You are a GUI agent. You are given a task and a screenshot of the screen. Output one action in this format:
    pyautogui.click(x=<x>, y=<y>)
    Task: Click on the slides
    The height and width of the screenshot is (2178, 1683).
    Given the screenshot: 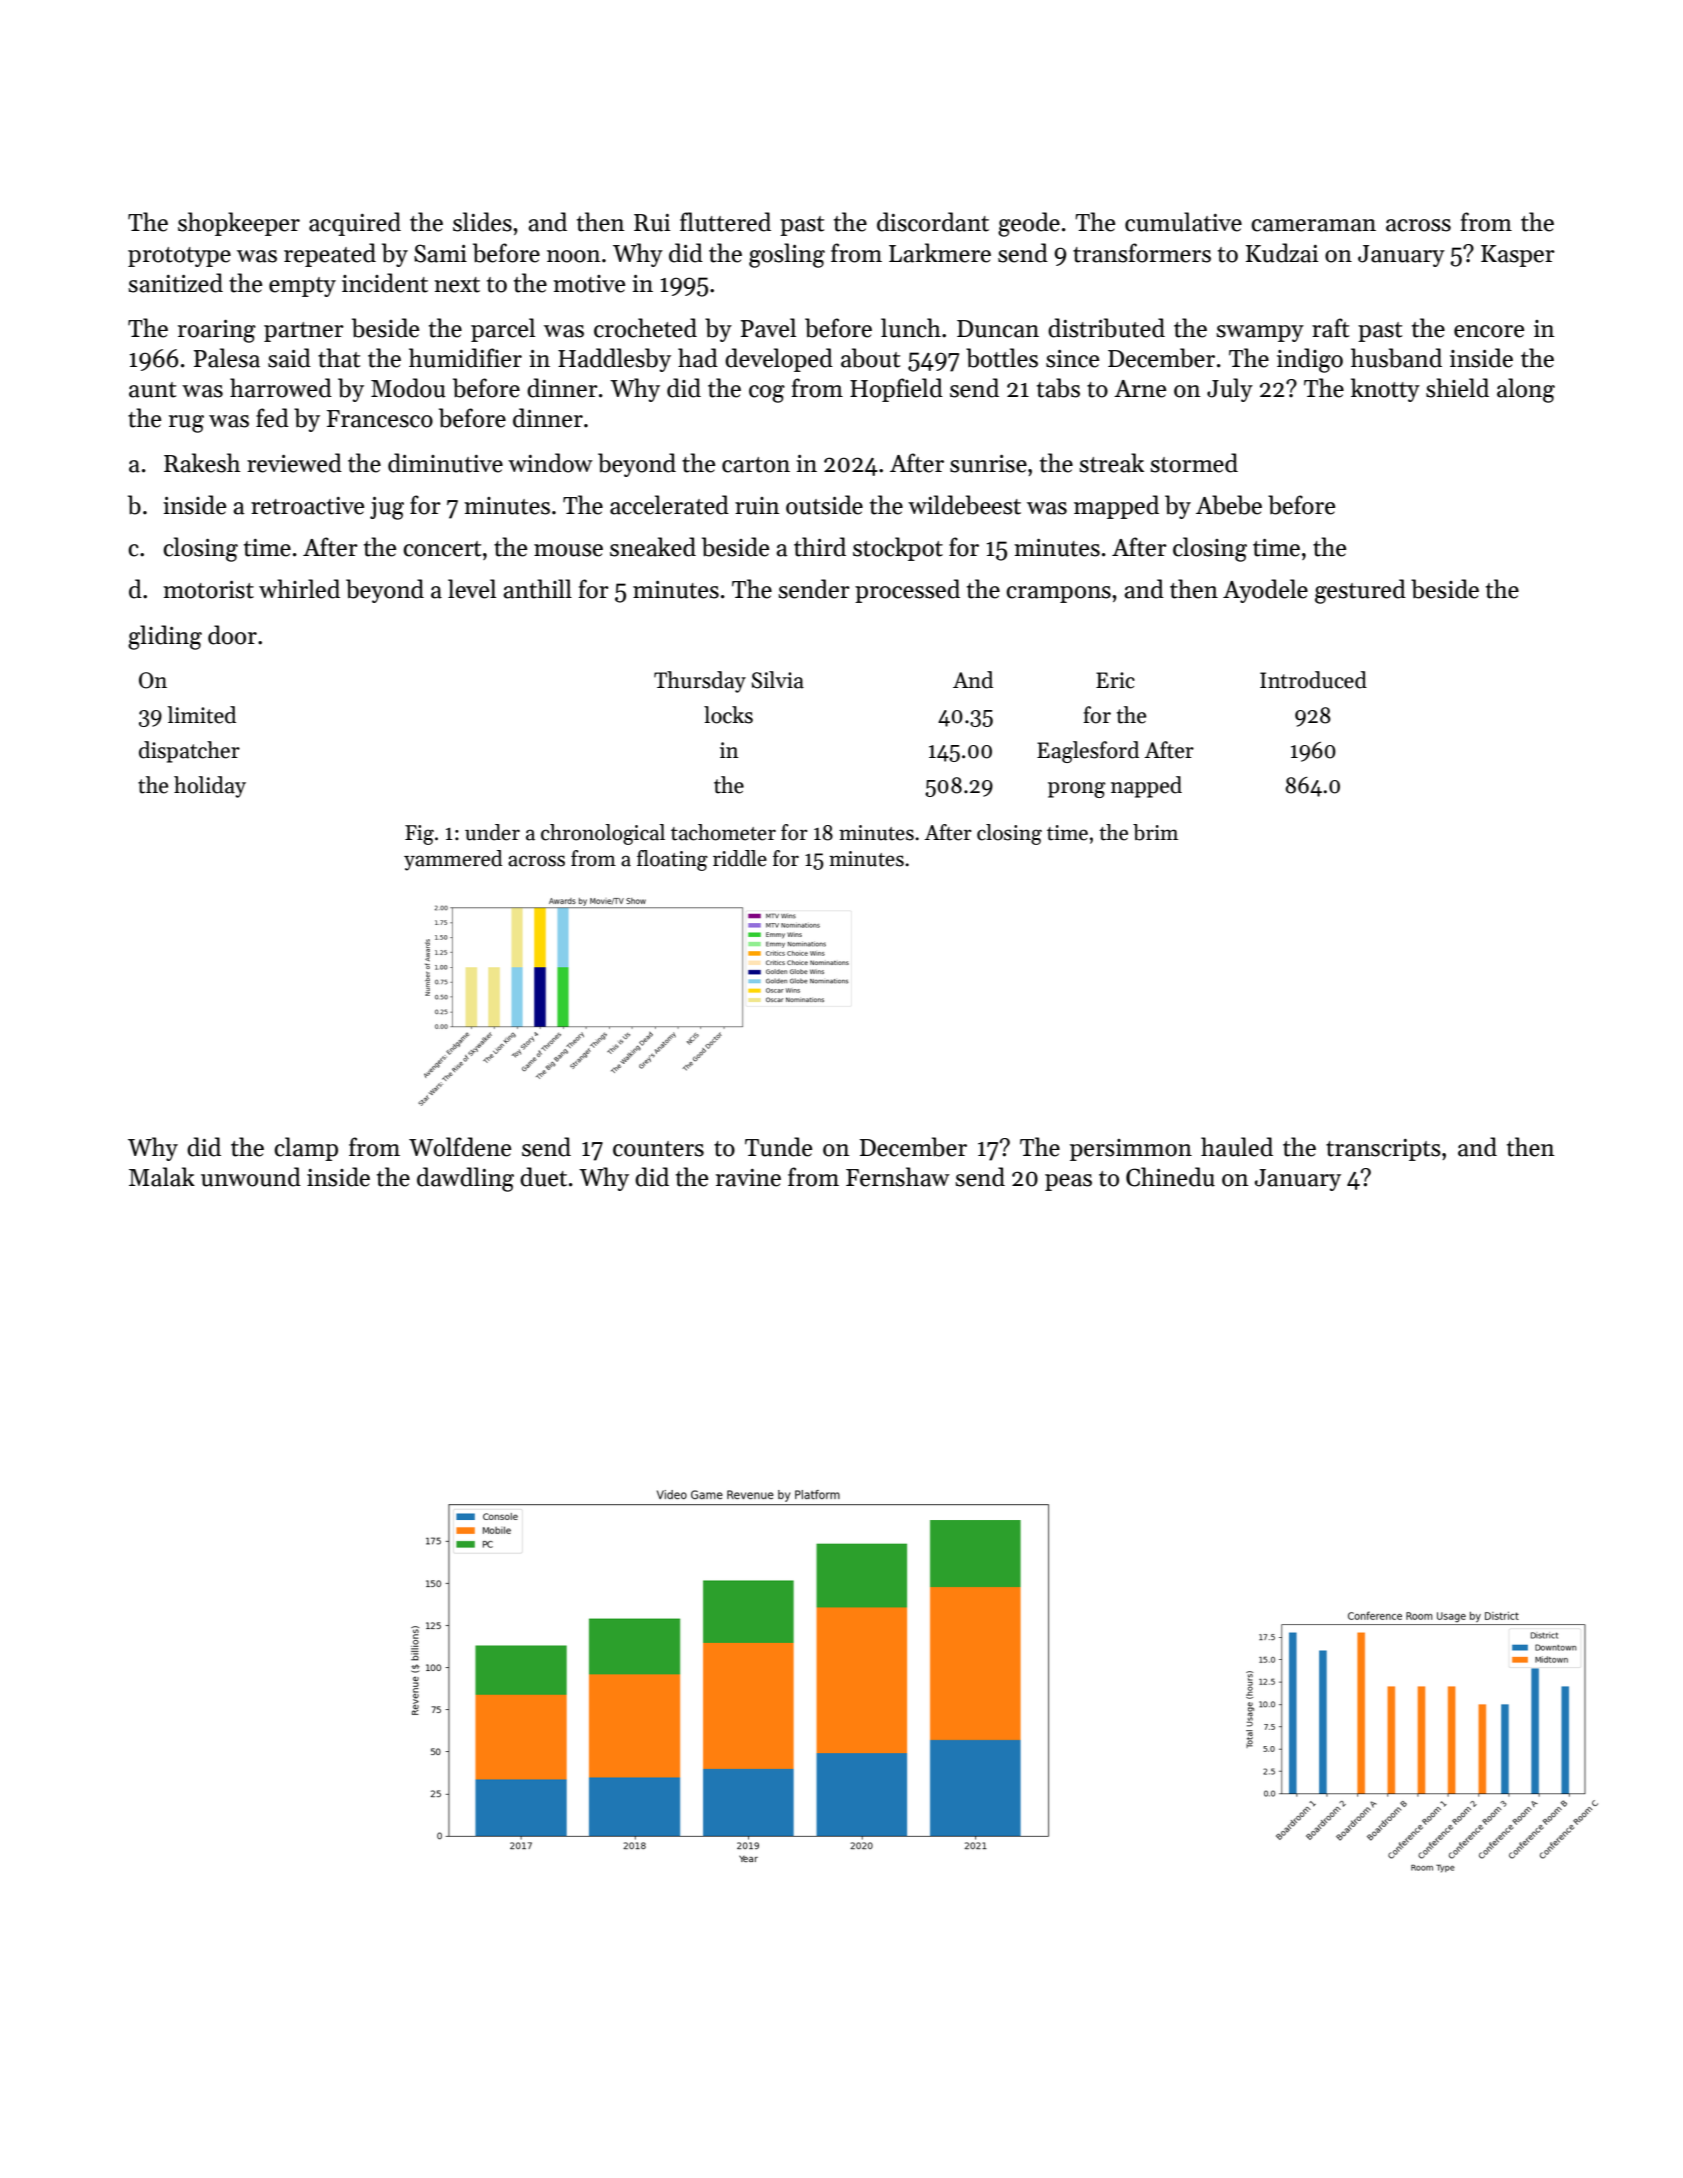 What is the action you would take?
    pyautogui.click(x=482, y=222)
